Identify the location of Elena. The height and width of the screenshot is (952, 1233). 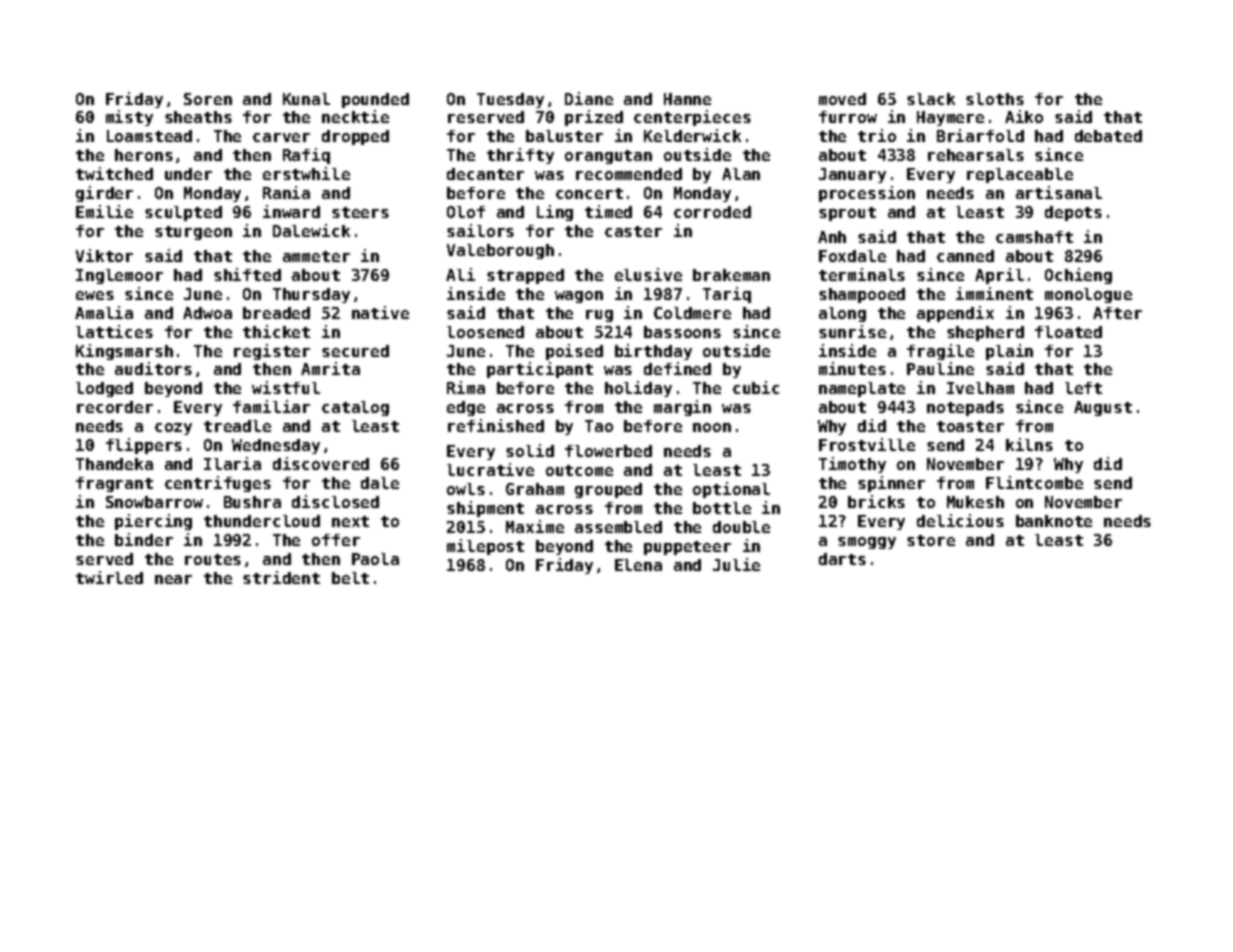
(638, 565).
